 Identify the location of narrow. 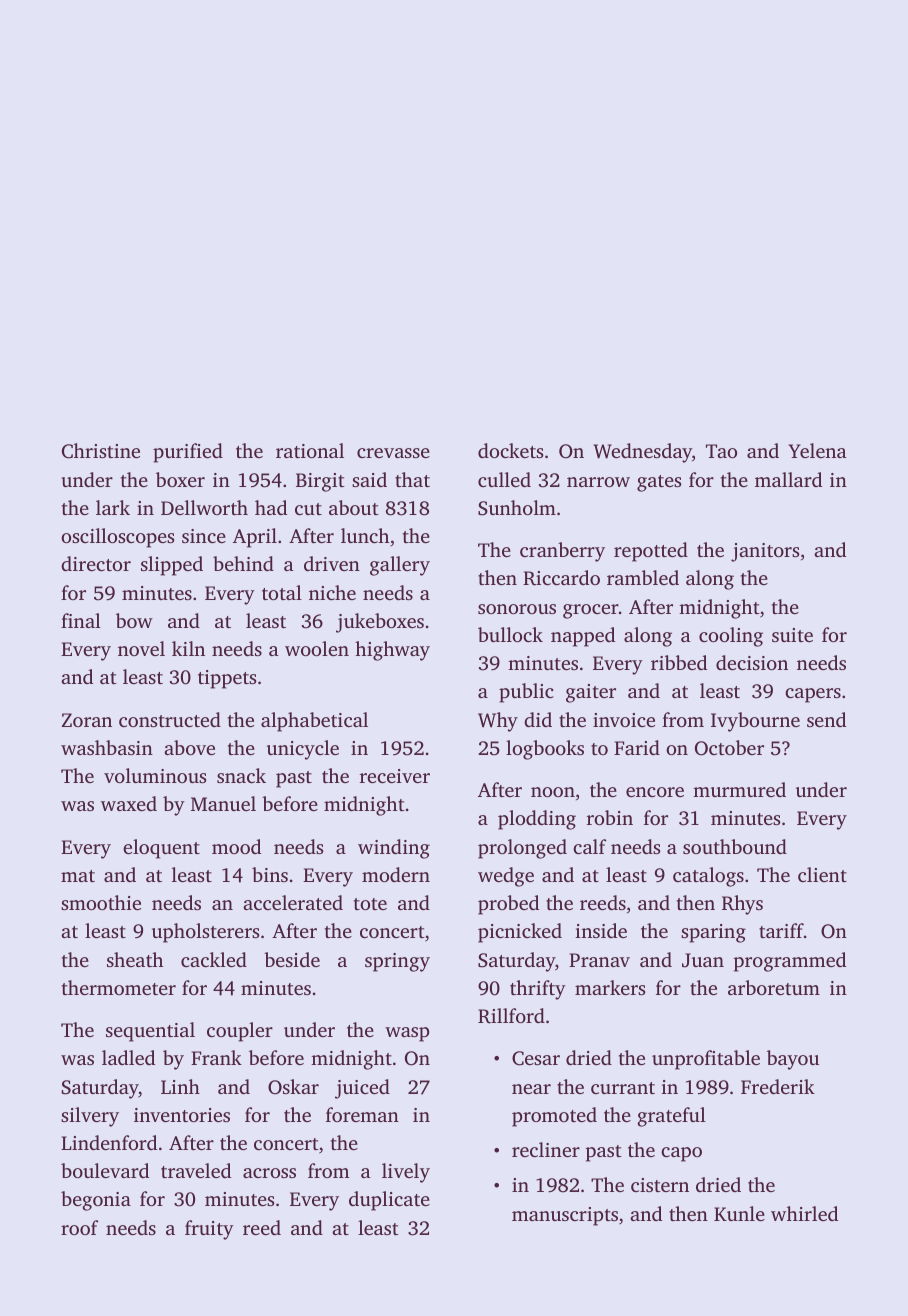
(598, 482).
